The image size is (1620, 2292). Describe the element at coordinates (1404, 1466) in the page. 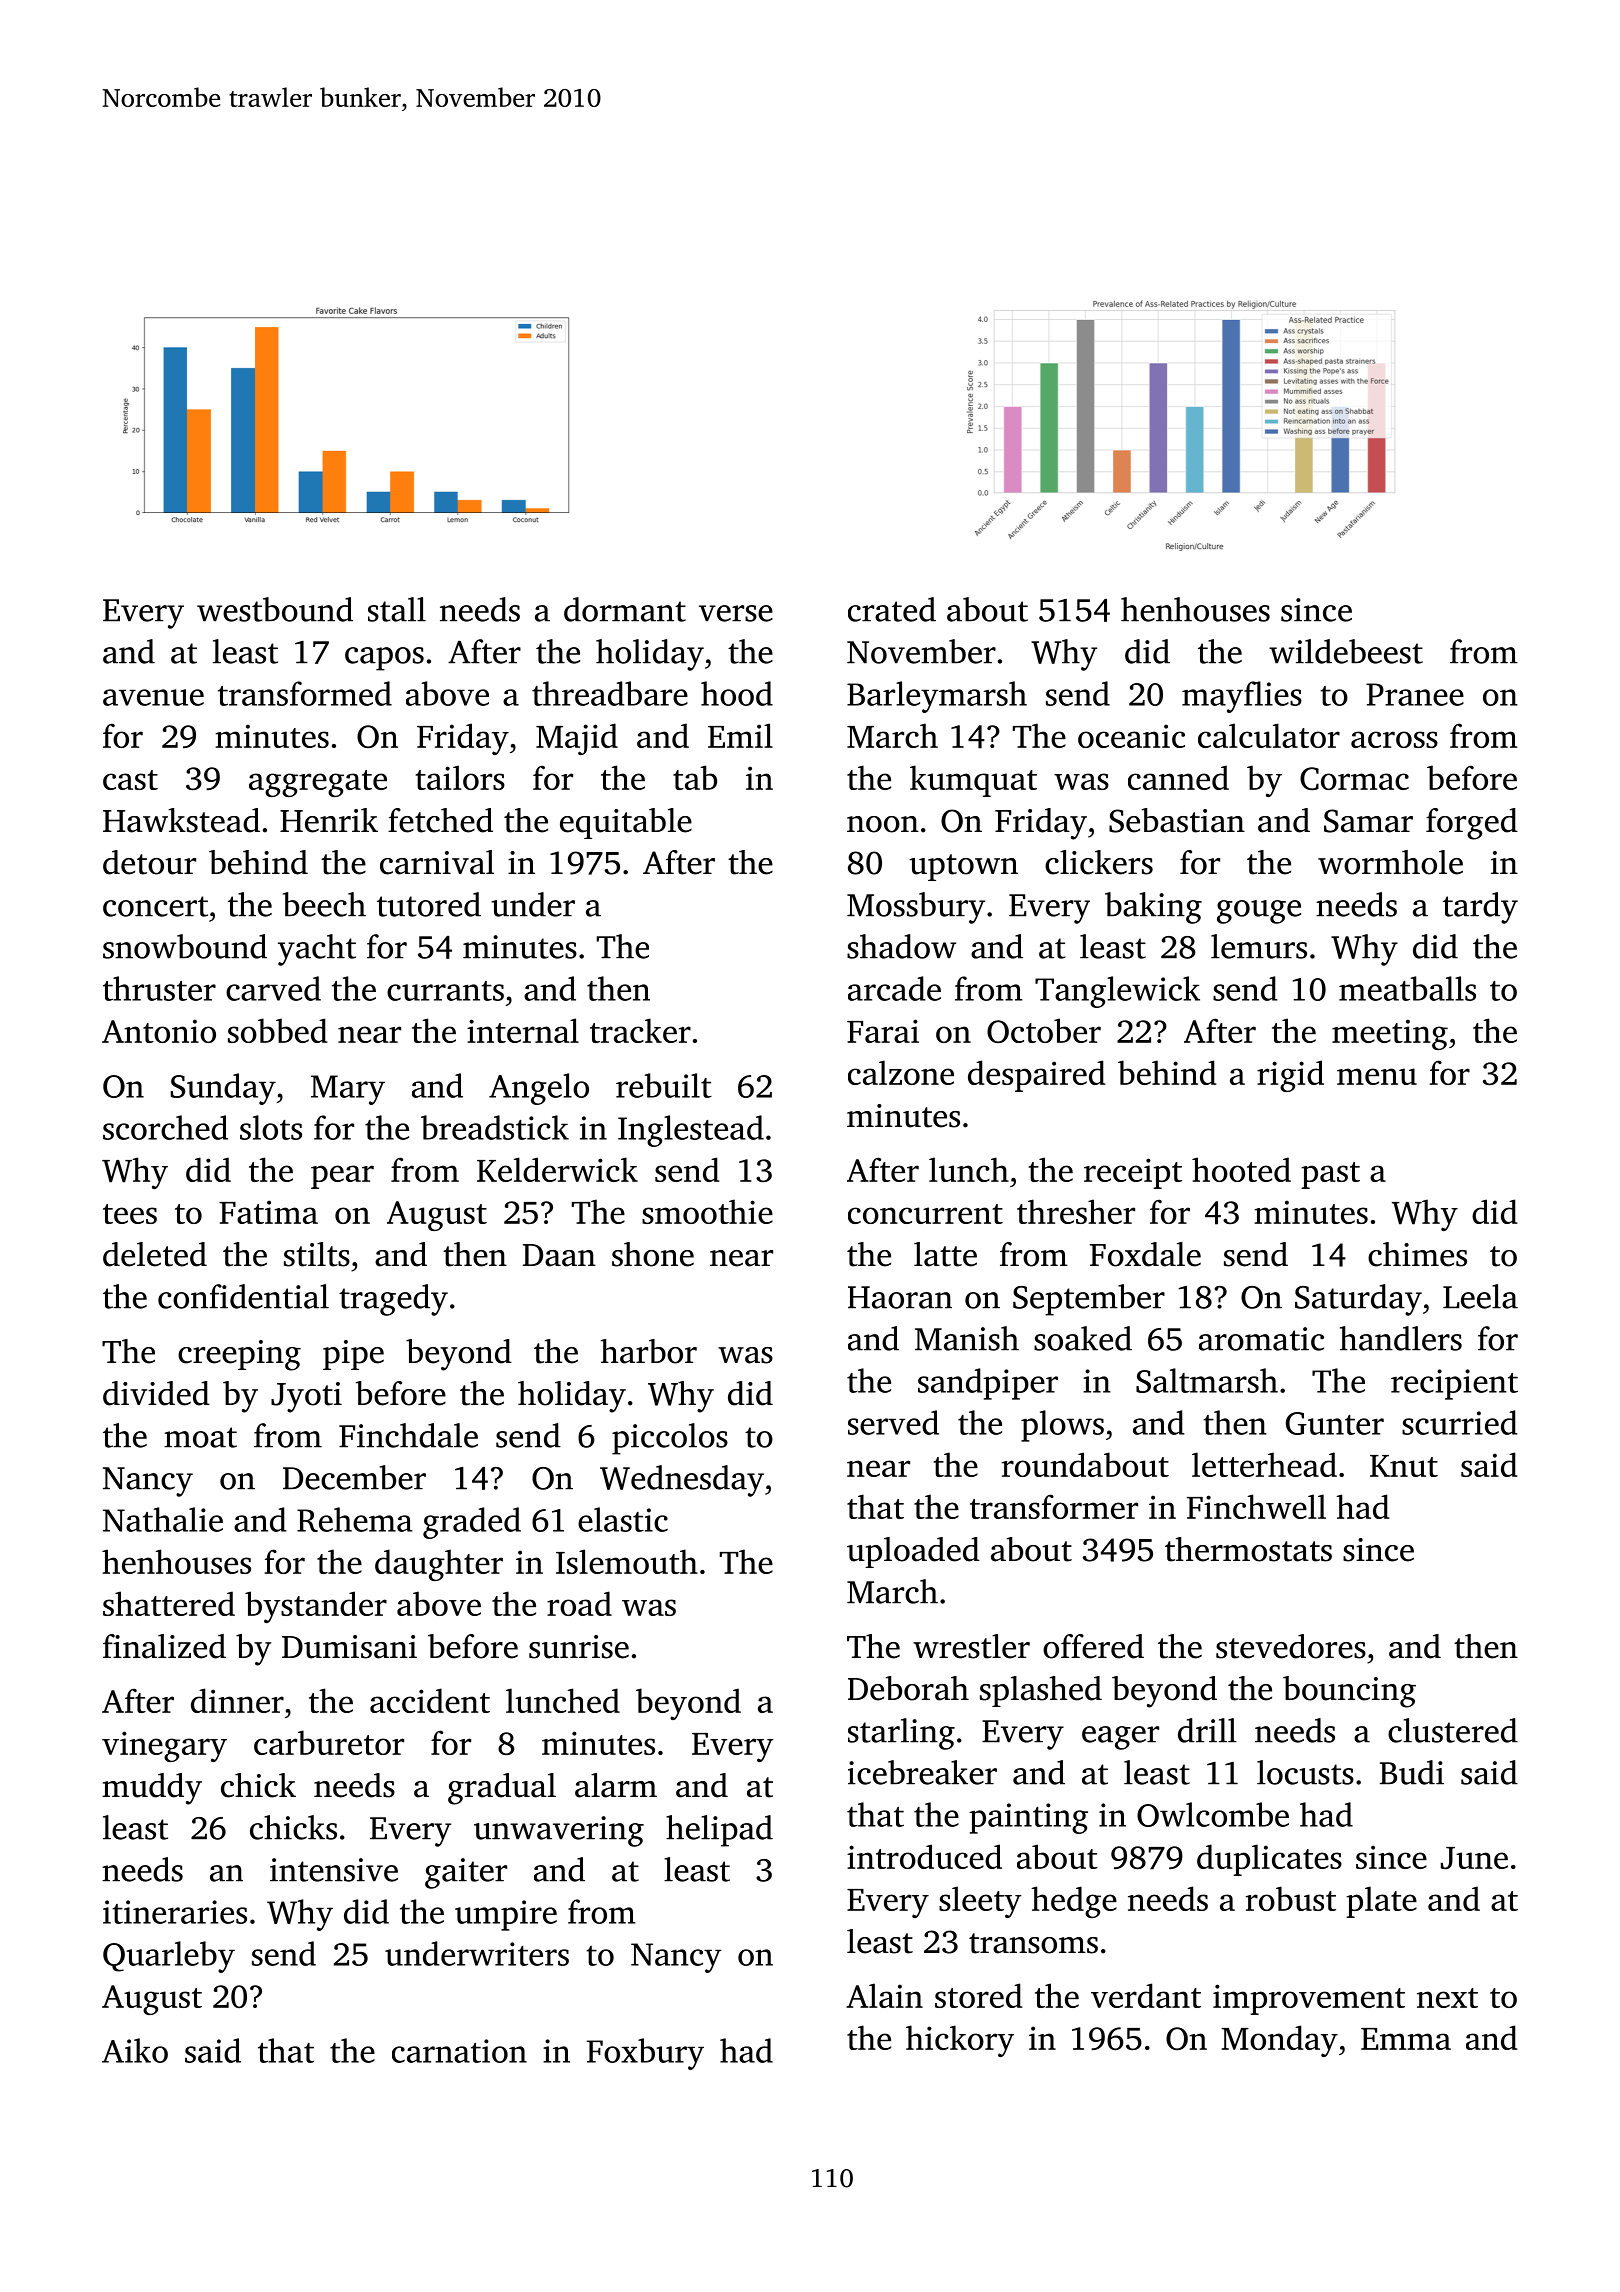

I see `Knut` at that location.
